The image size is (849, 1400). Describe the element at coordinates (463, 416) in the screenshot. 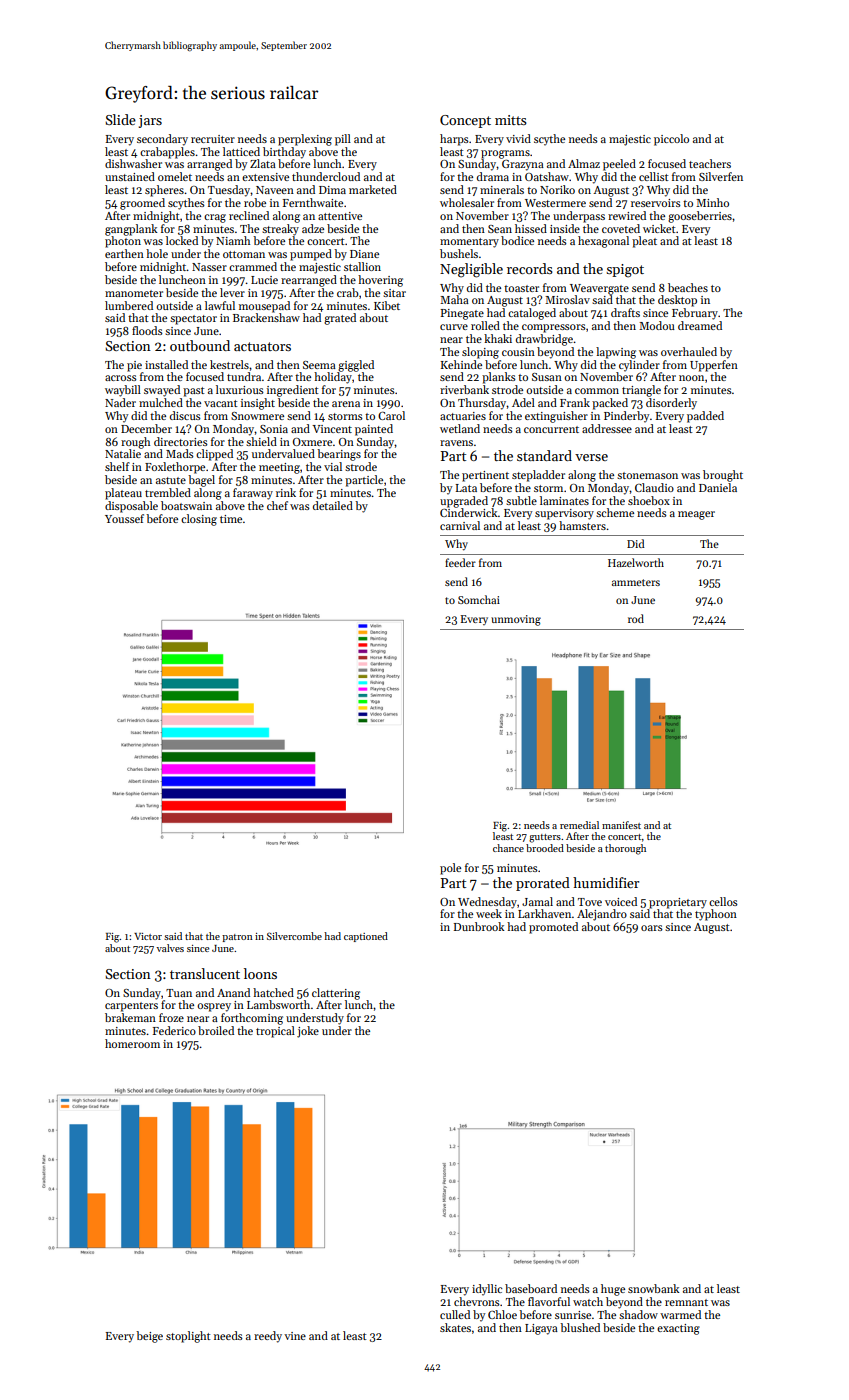

I see `actuaries` at that location.
